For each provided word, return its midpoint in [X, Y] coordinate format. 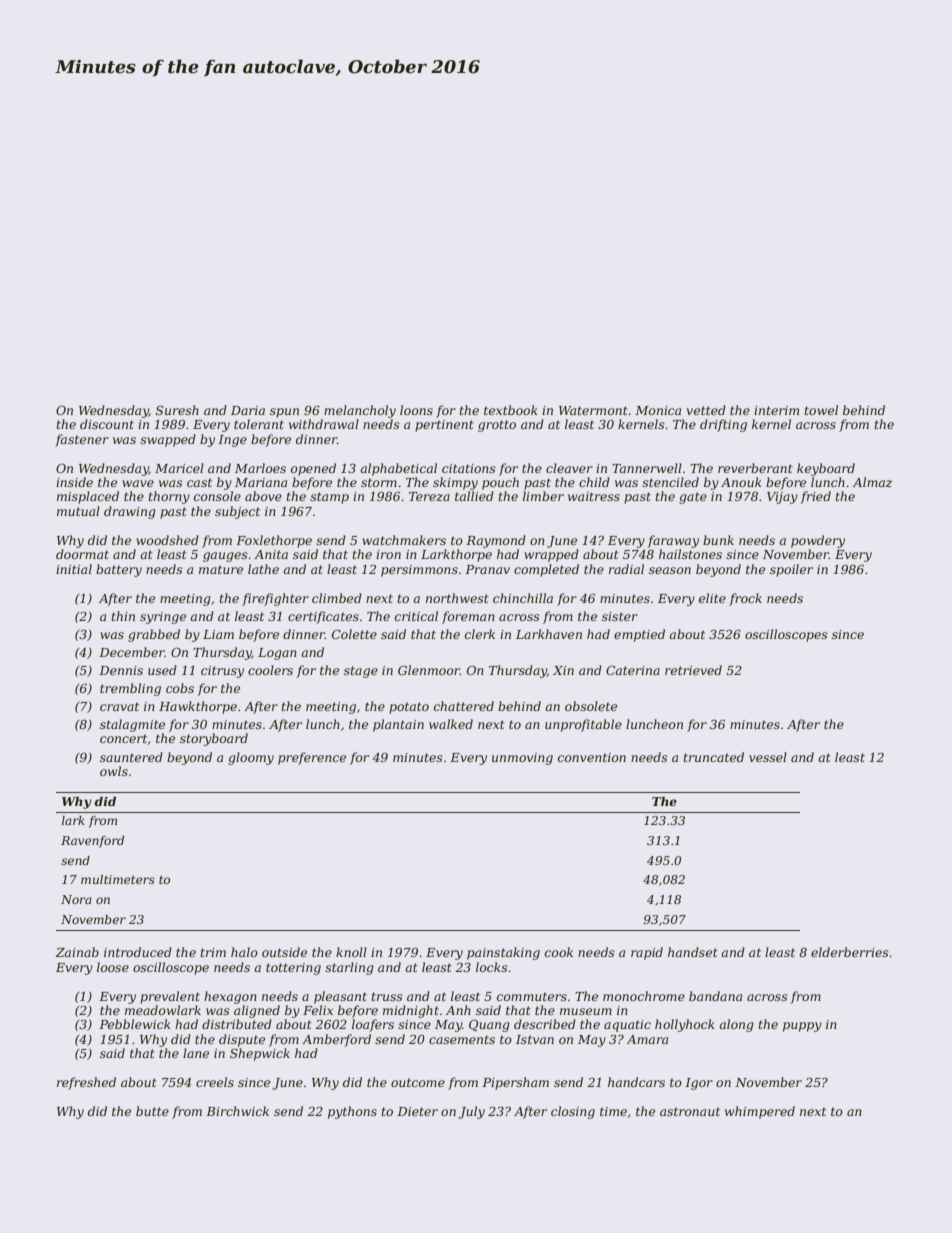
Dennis [121, 670]
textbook [511, 410]
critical [416, 616]
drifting [723, 425]
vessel [768, 757]
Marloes [260, 468]
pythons [352, 1112]
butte [152, 1111]
